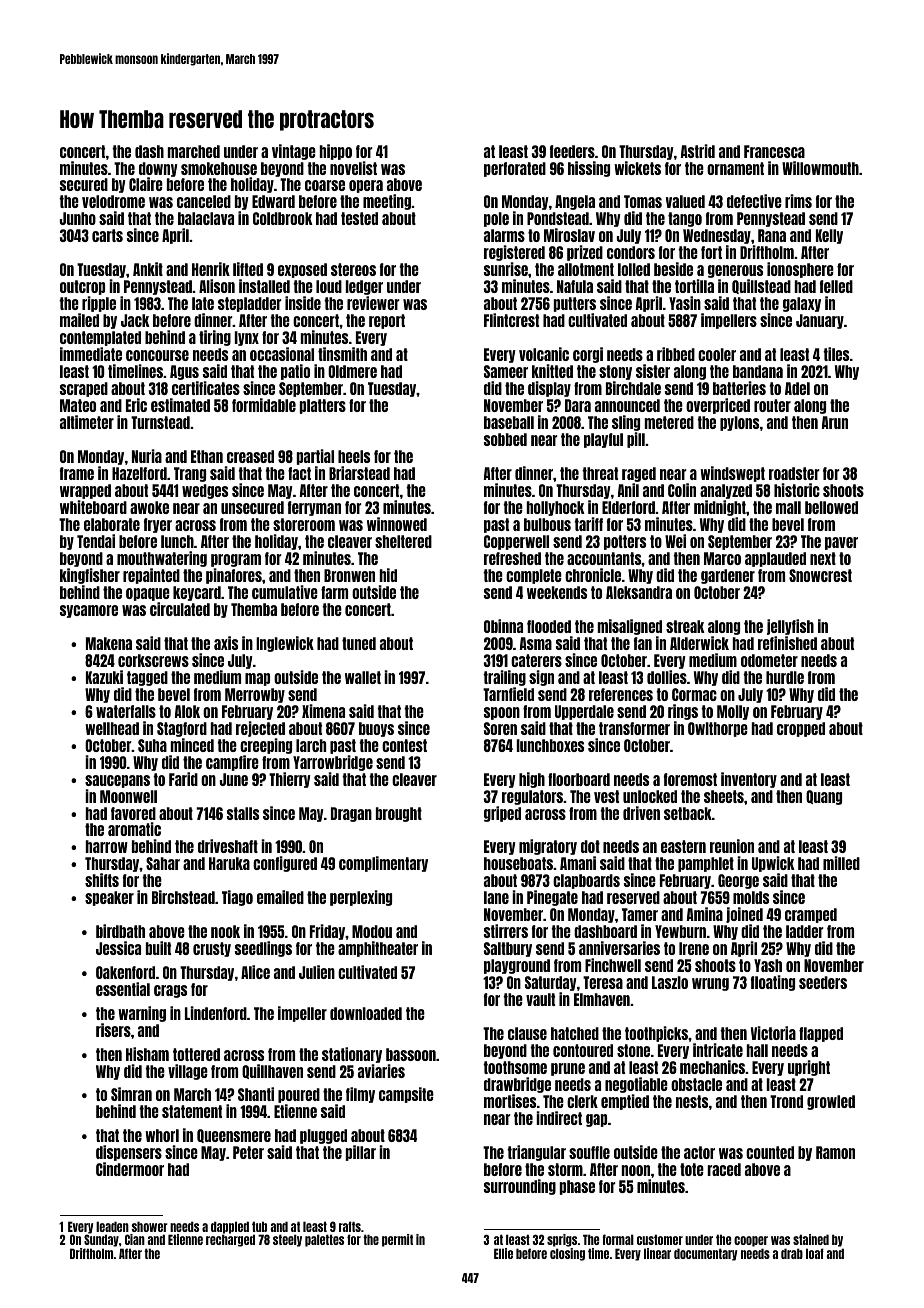 This screenshot has width=924, height=1308. What do you see at coordinates (287, 1240) in the screenshot?
I see `steely` at bounding box center [287, 1240].
